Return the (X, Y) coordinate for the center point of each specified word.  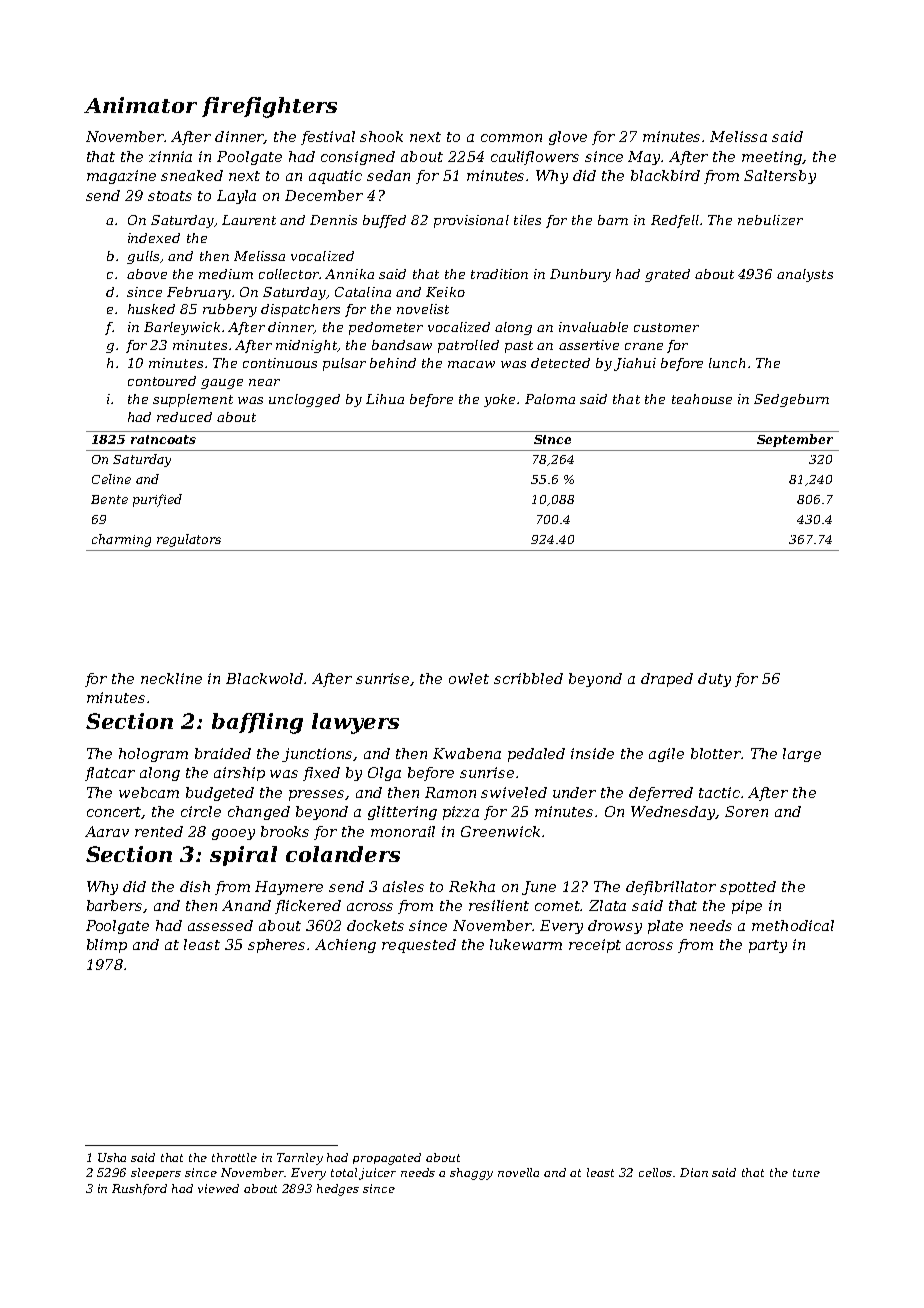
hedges (338, 1190)
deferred (661, 794)
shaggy (471, 1174)
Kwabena (467, 753)
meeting (772, 158)
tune (806, 1173)
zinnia (170, 156)
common (511, 138)
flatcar (110, 774)
